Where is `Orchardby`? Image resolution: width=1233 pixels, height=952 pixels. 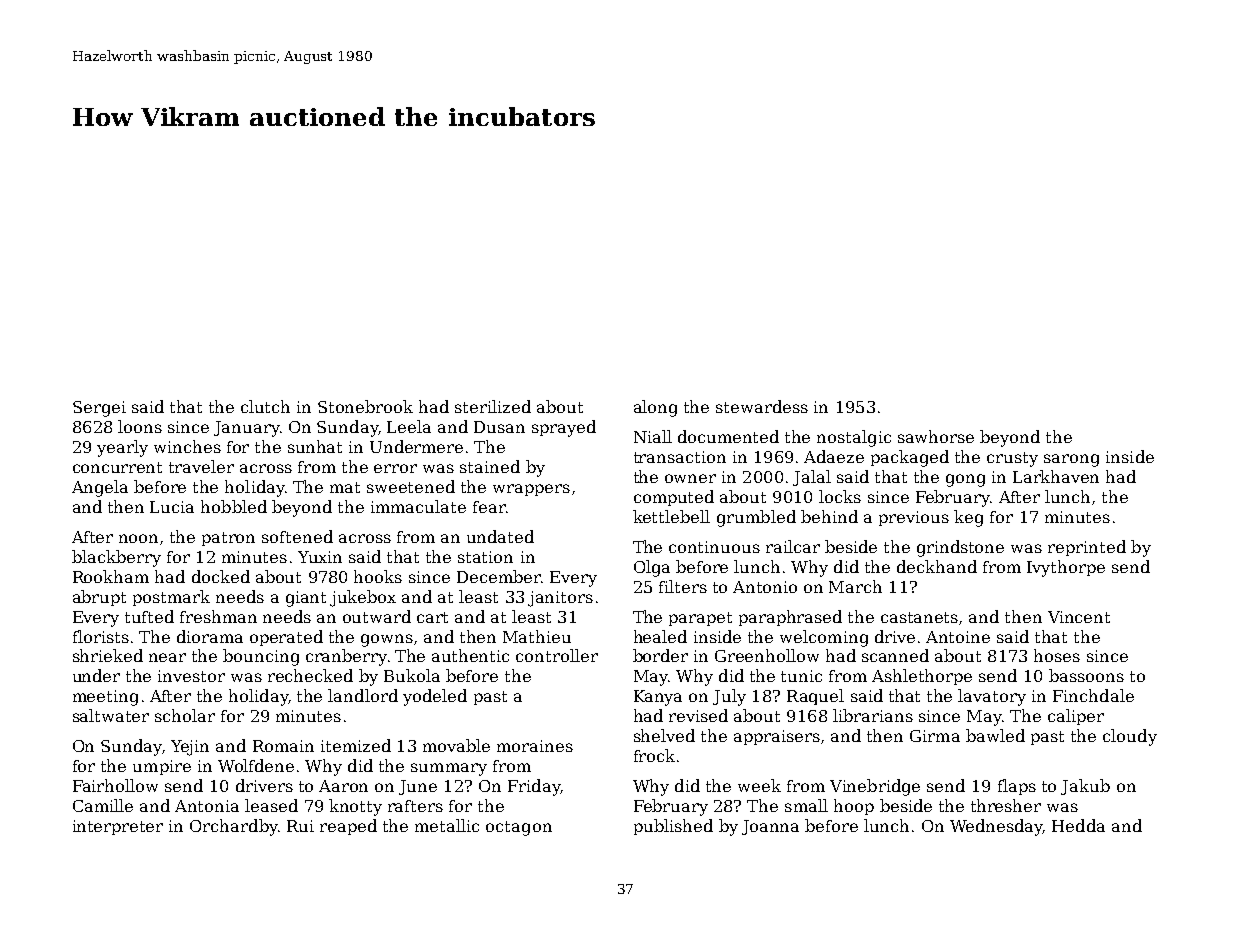 Orchardby is located at coordinates (234, 827).
